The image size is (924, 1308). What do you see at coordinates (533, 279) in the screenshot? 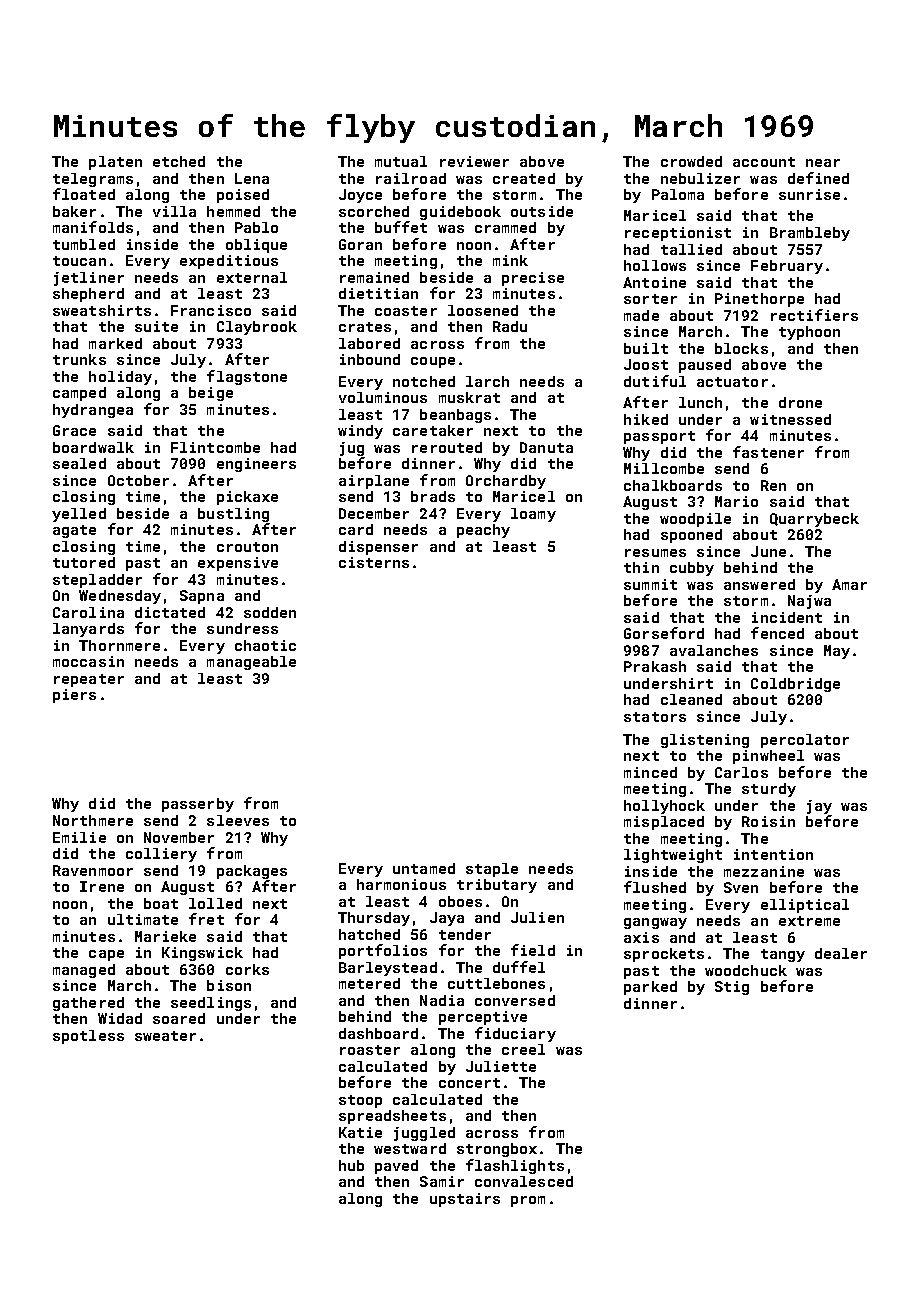
I see `precise` at bounding box center [533, 279].
